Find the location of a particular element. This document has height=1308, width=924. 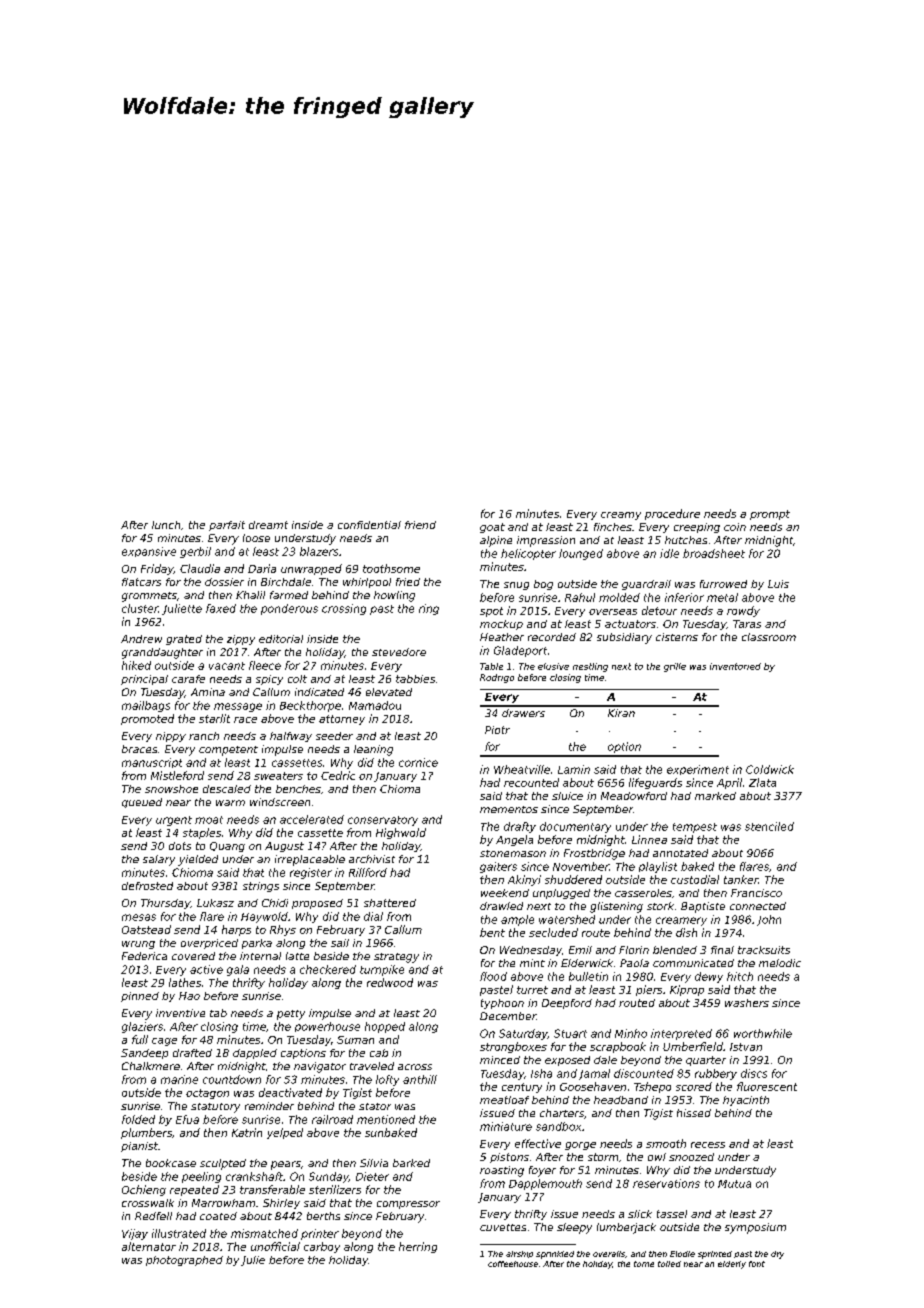

Chalkmere is located at coordinates (151, 1066).
